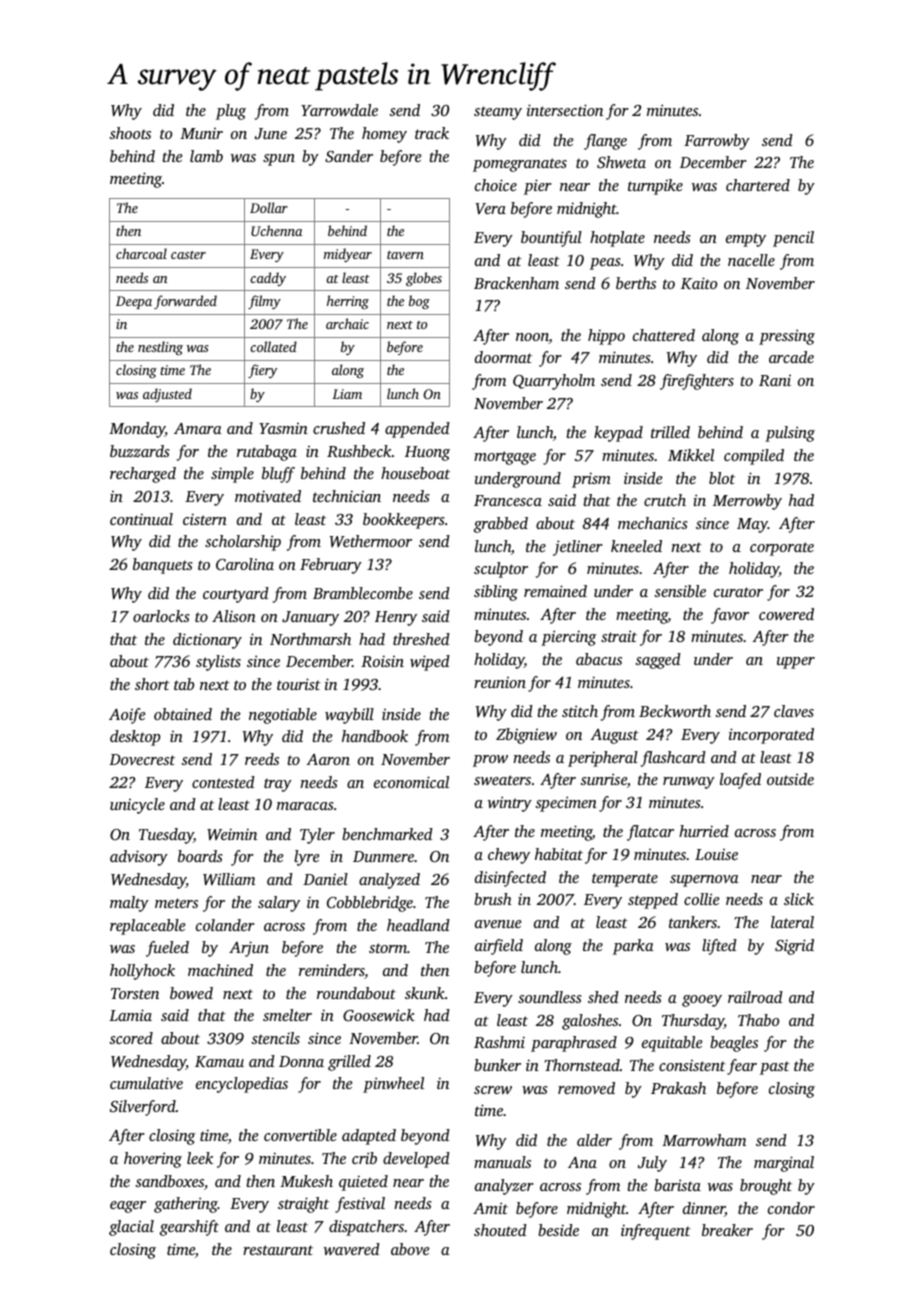 Image resolution: width=924 pixels, height=1308 pixels. Describe the element at coordinates (502, 1162) in the document. I see `manuals` at that location.
